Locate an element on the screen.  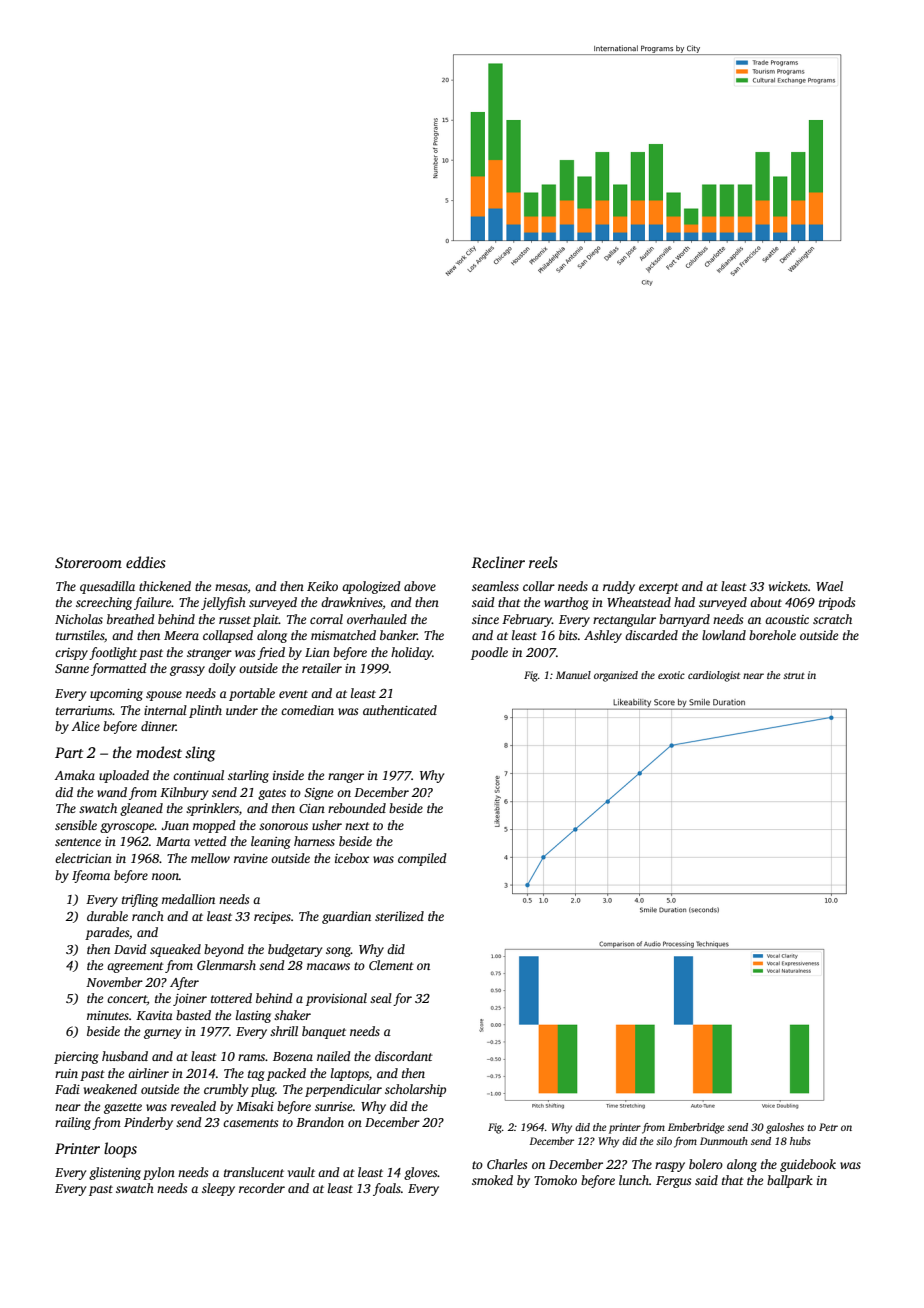
gyroscope is located at coordinates (127, 828).
